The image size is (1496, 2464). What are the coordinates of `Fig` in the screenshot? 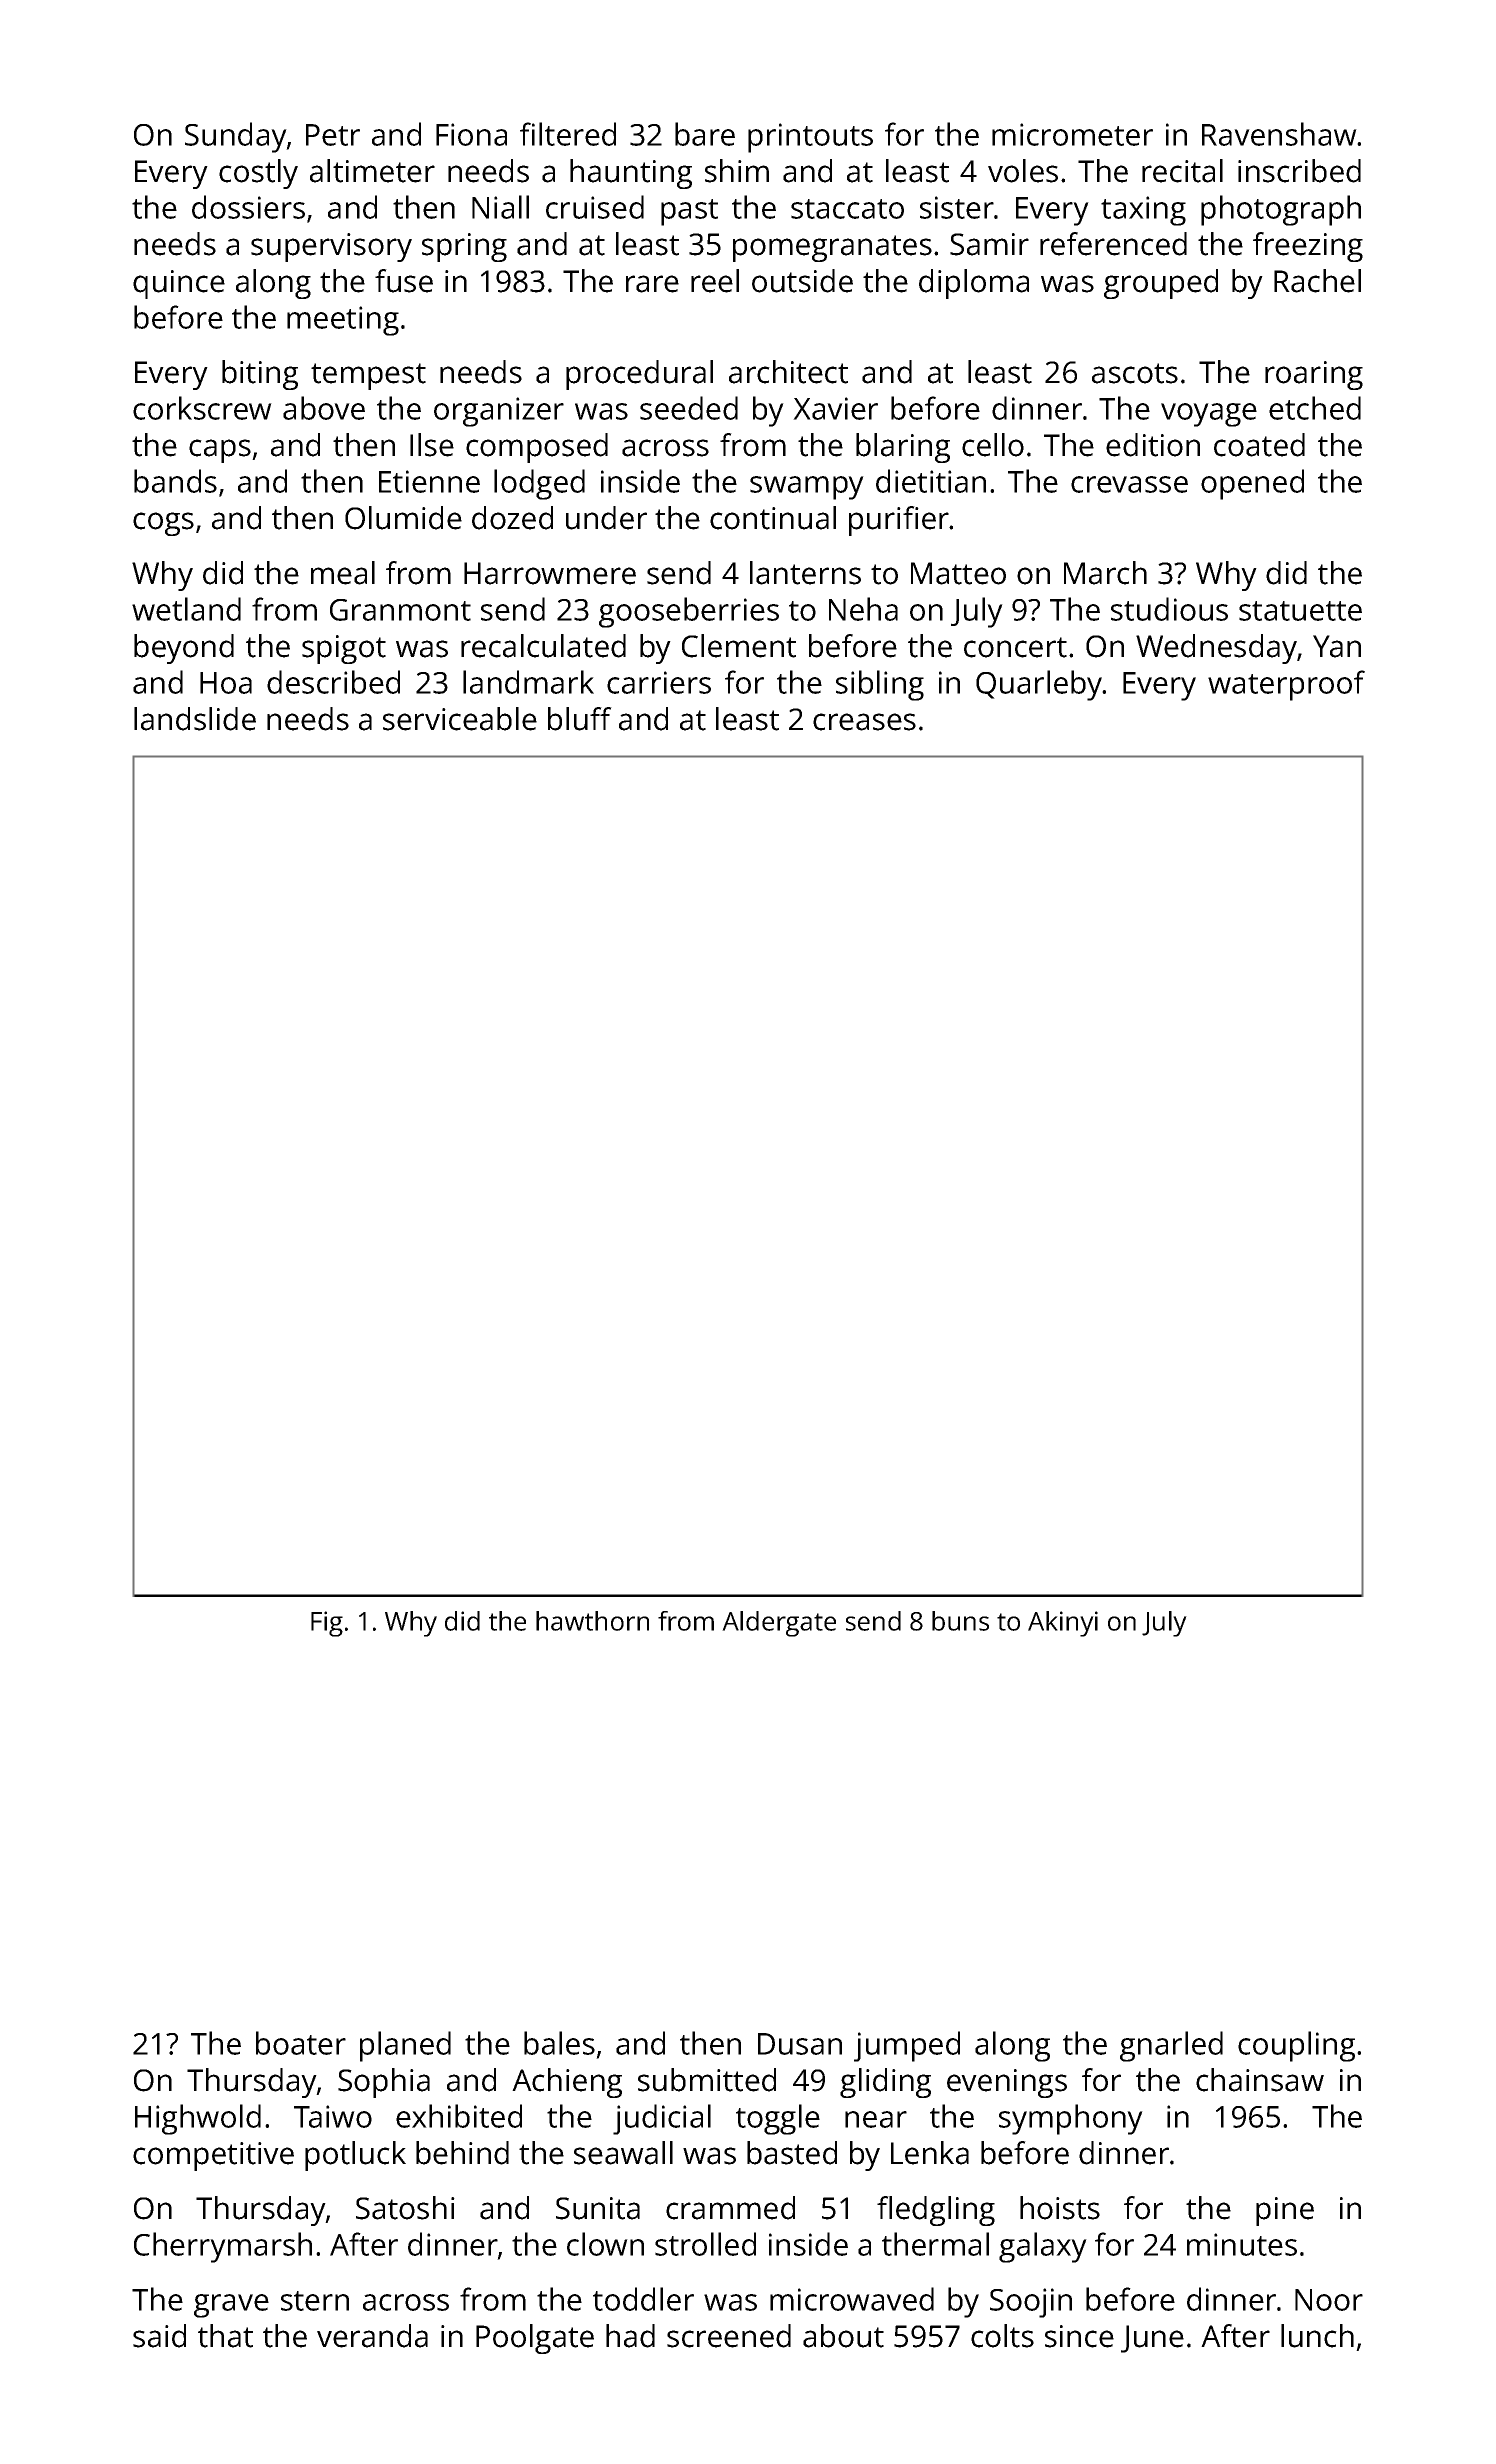 It's located at (327, 1624).
